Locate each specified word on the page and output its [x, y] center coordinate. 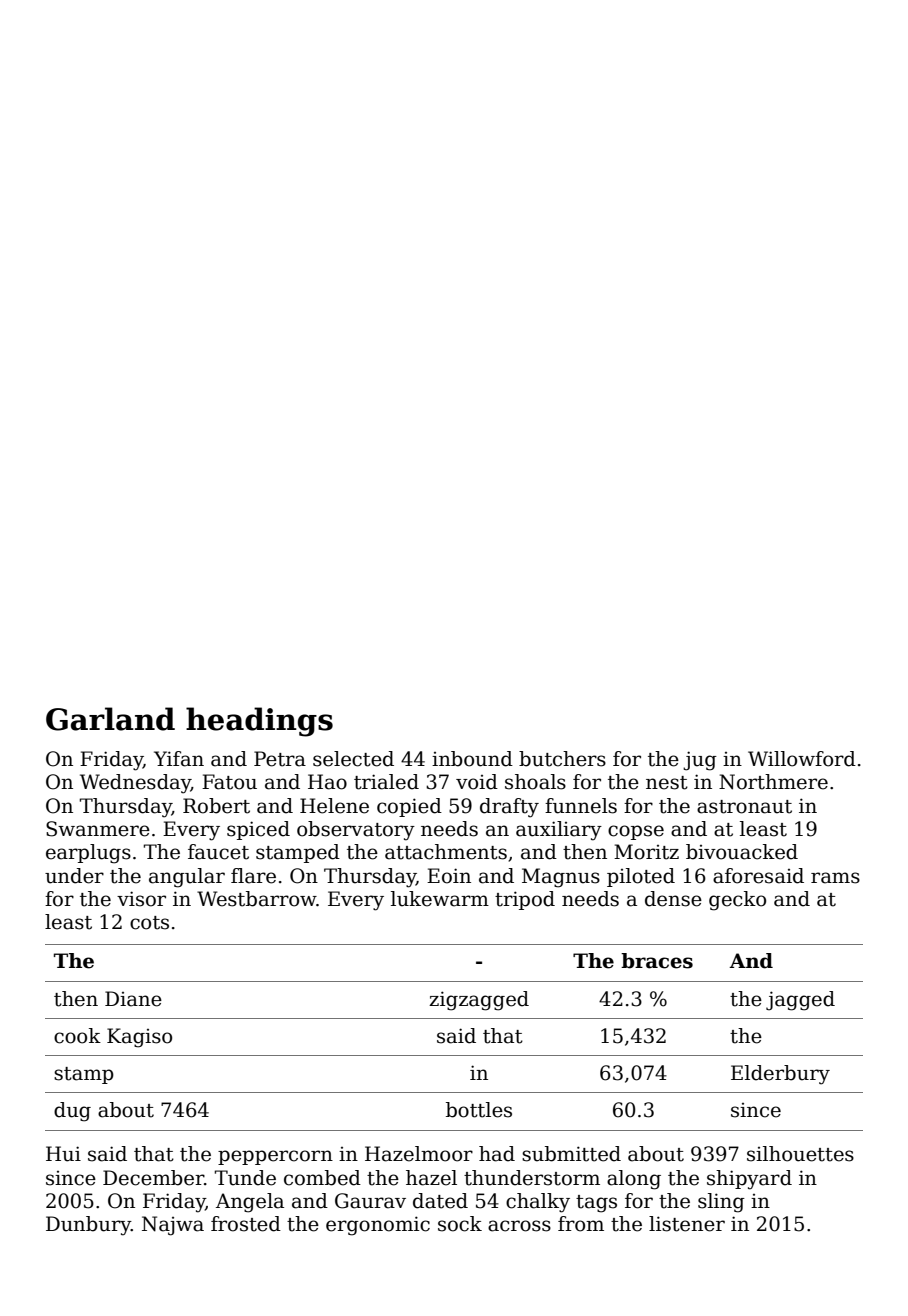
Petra [280, 759]
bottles [479, 1110]
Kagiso [139, 1038]
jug [700, 761]
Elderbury [780, 1075]
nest [667, 783]
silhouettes [800, 1154]
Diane [133, 999]
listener [687, 1224]
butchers [562, 759]
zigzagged [479, 1001]
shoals [535, 782]
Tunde [245, 1178]
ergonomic [378, 1226]
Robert [216, 806]
